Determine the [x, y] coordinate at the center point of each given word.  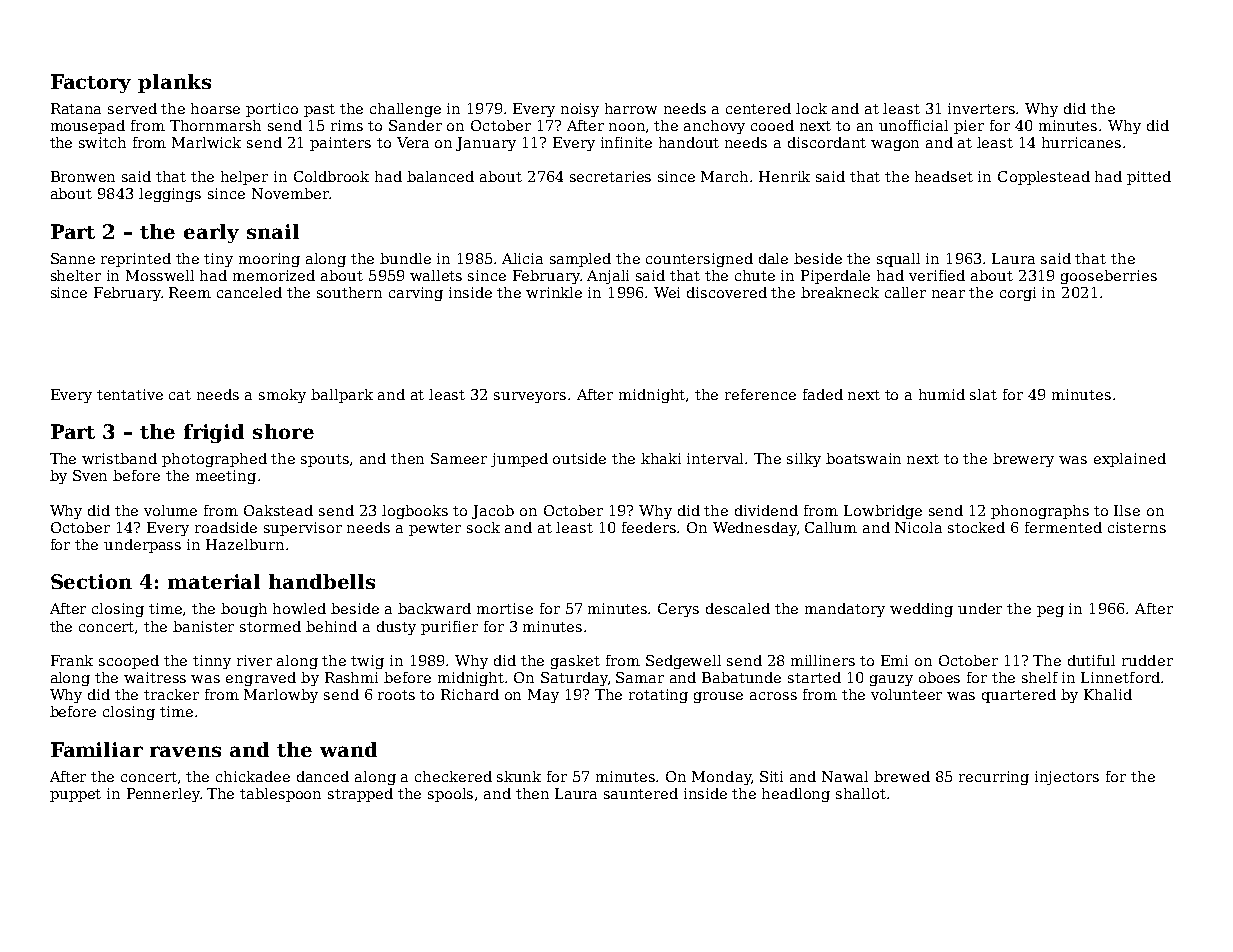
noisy [580, 110]
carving [416, 294]
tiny [218, 260]
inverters [981, 108]
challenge [405, 110]
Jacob [493, 512]
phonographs [1040, 512]
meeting [226, 477]
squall [898, 260]
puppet [75, 795]
